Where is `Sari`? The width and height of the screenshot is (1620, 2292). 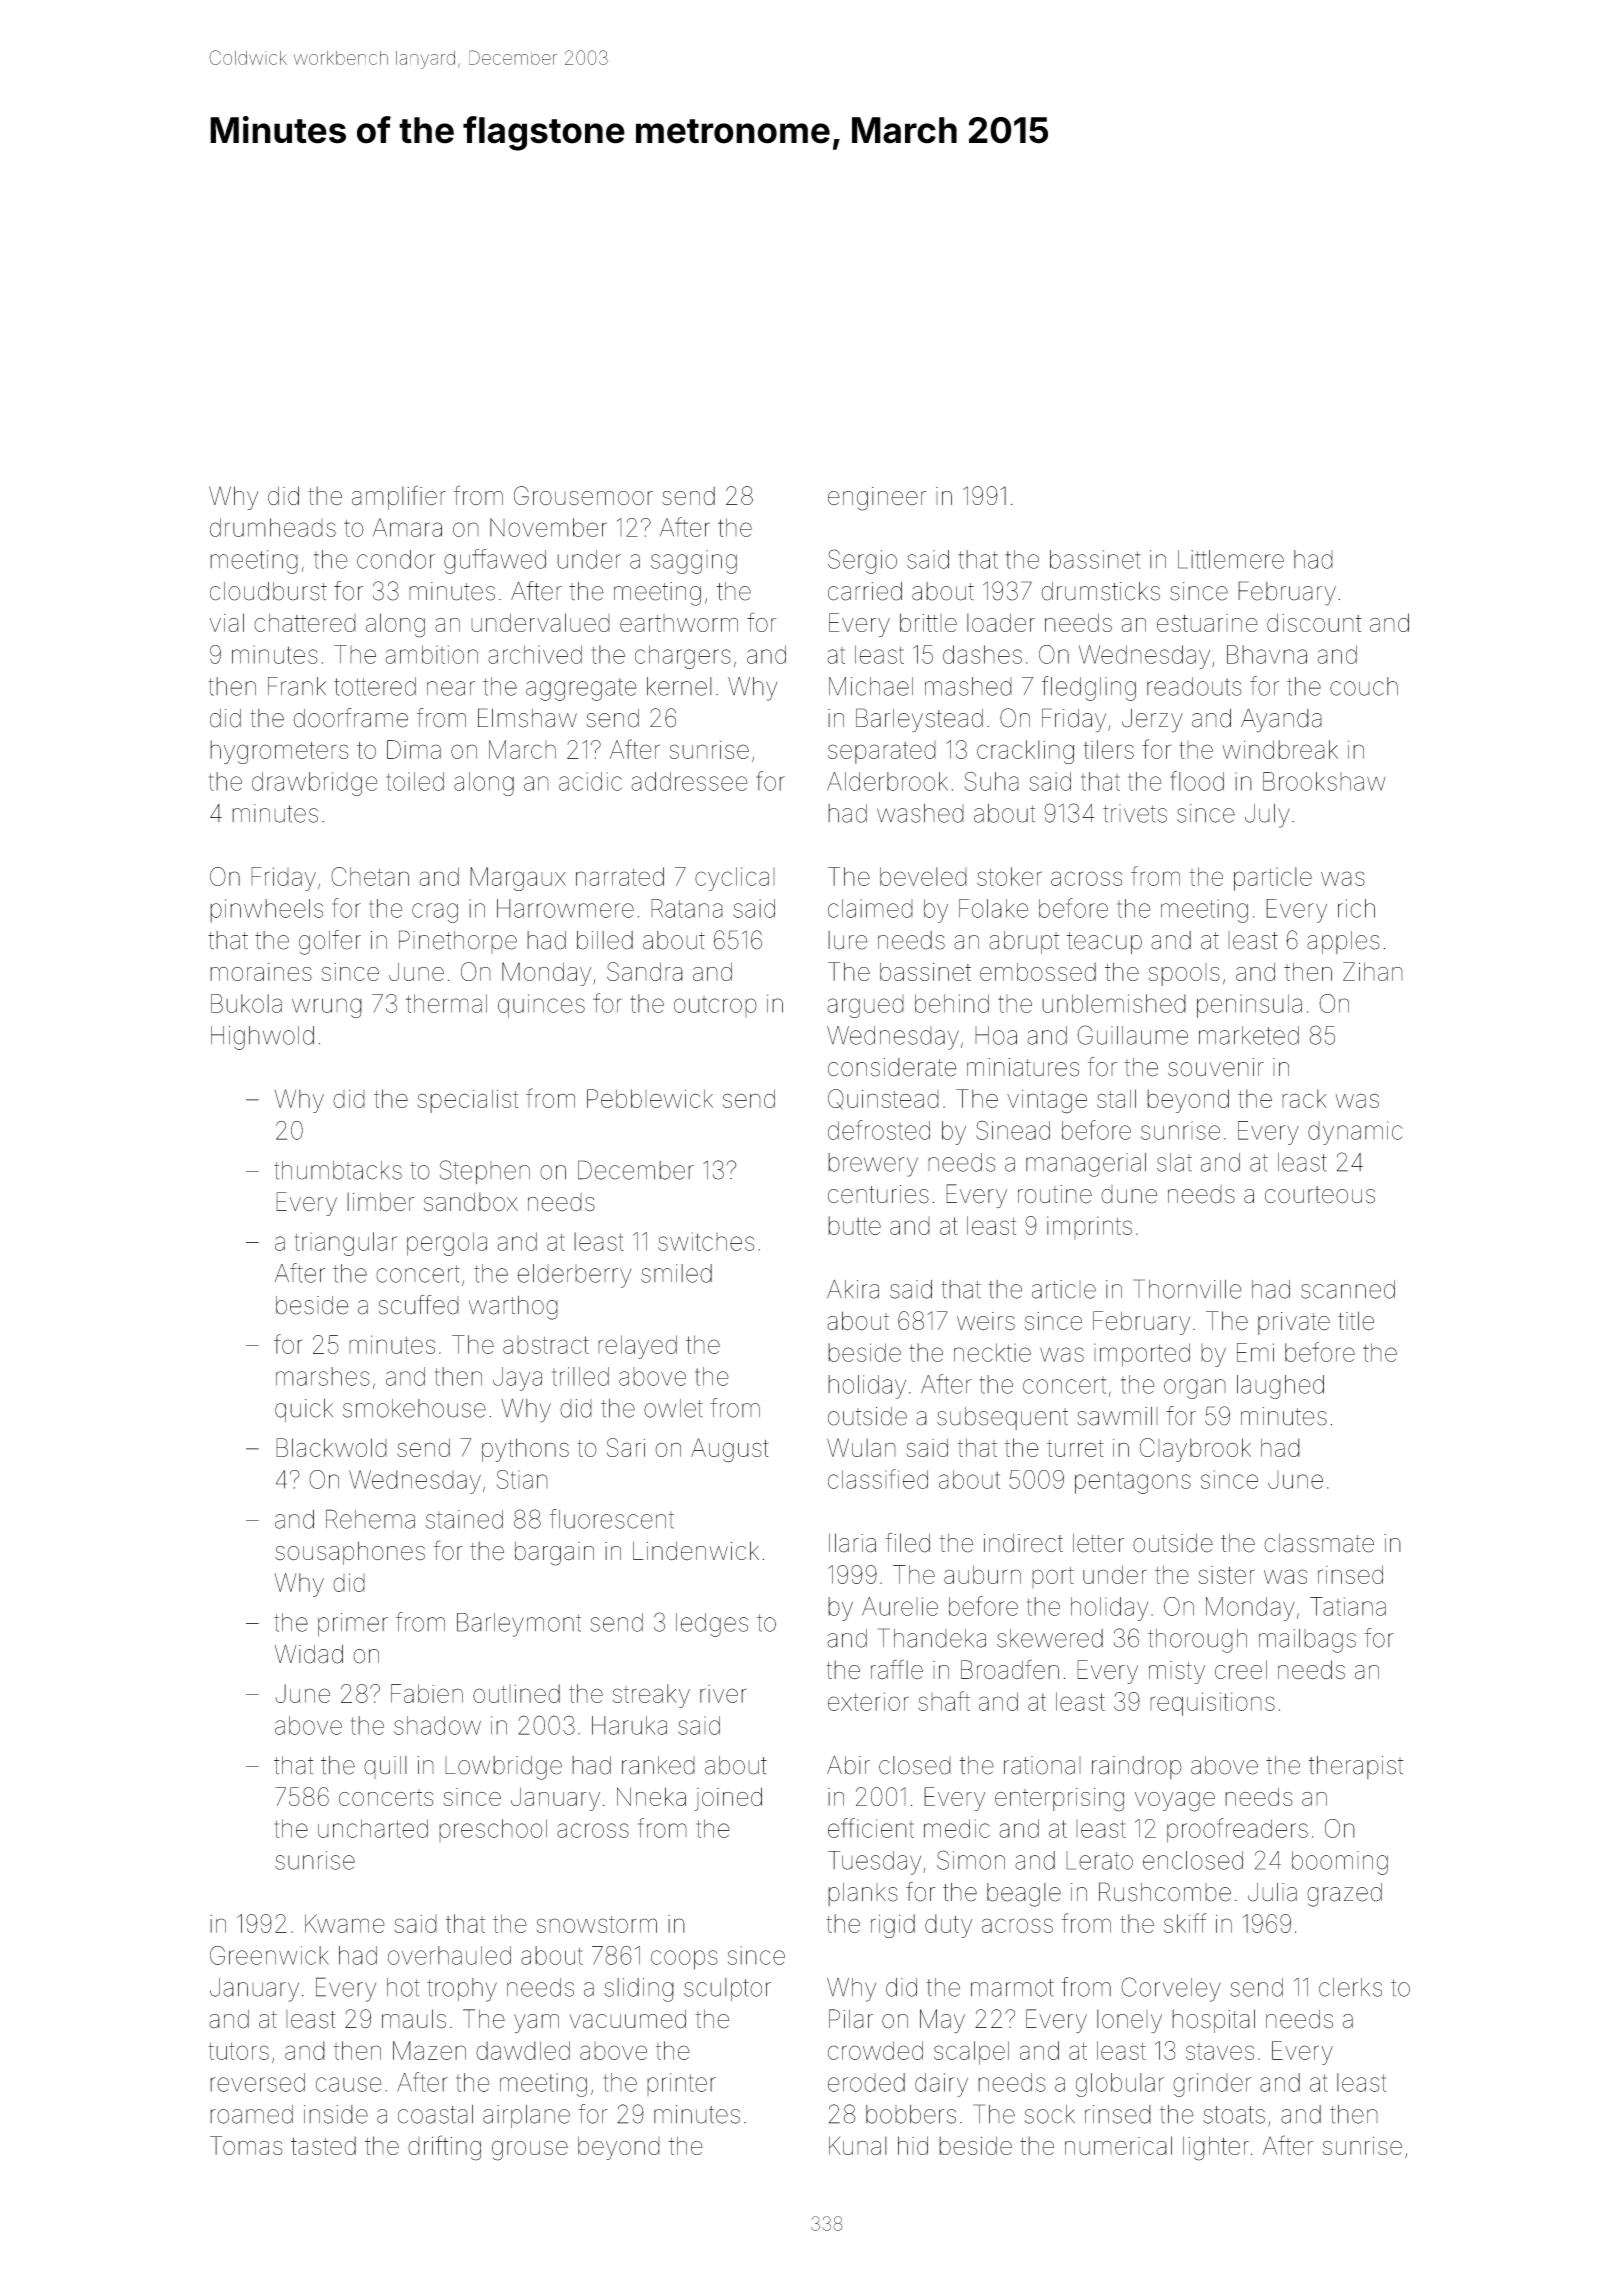
Sari is located at coordinates (626, 1447).
